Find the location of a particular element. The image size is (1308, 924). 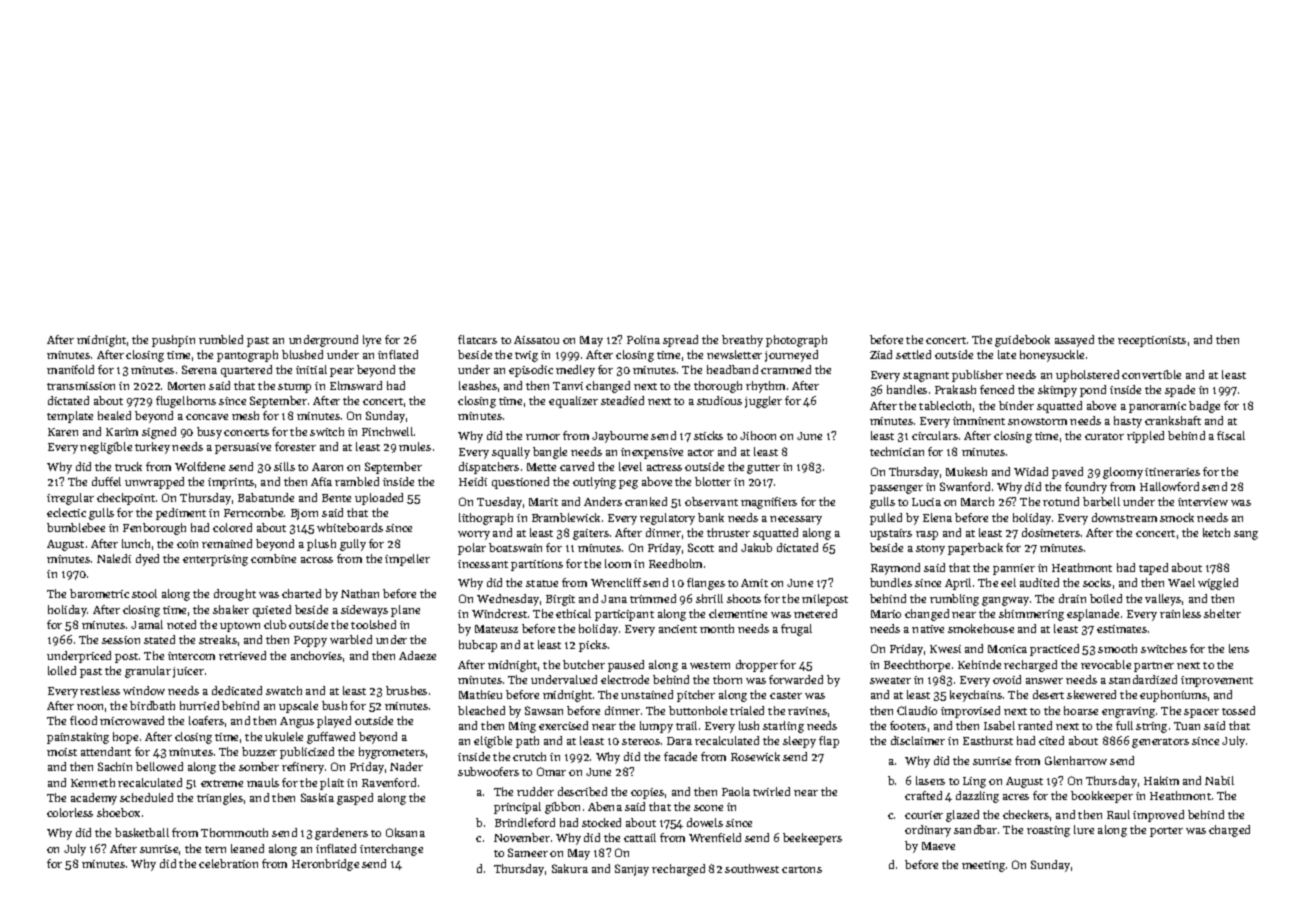

porter is located at coordinates (1166, 832).
